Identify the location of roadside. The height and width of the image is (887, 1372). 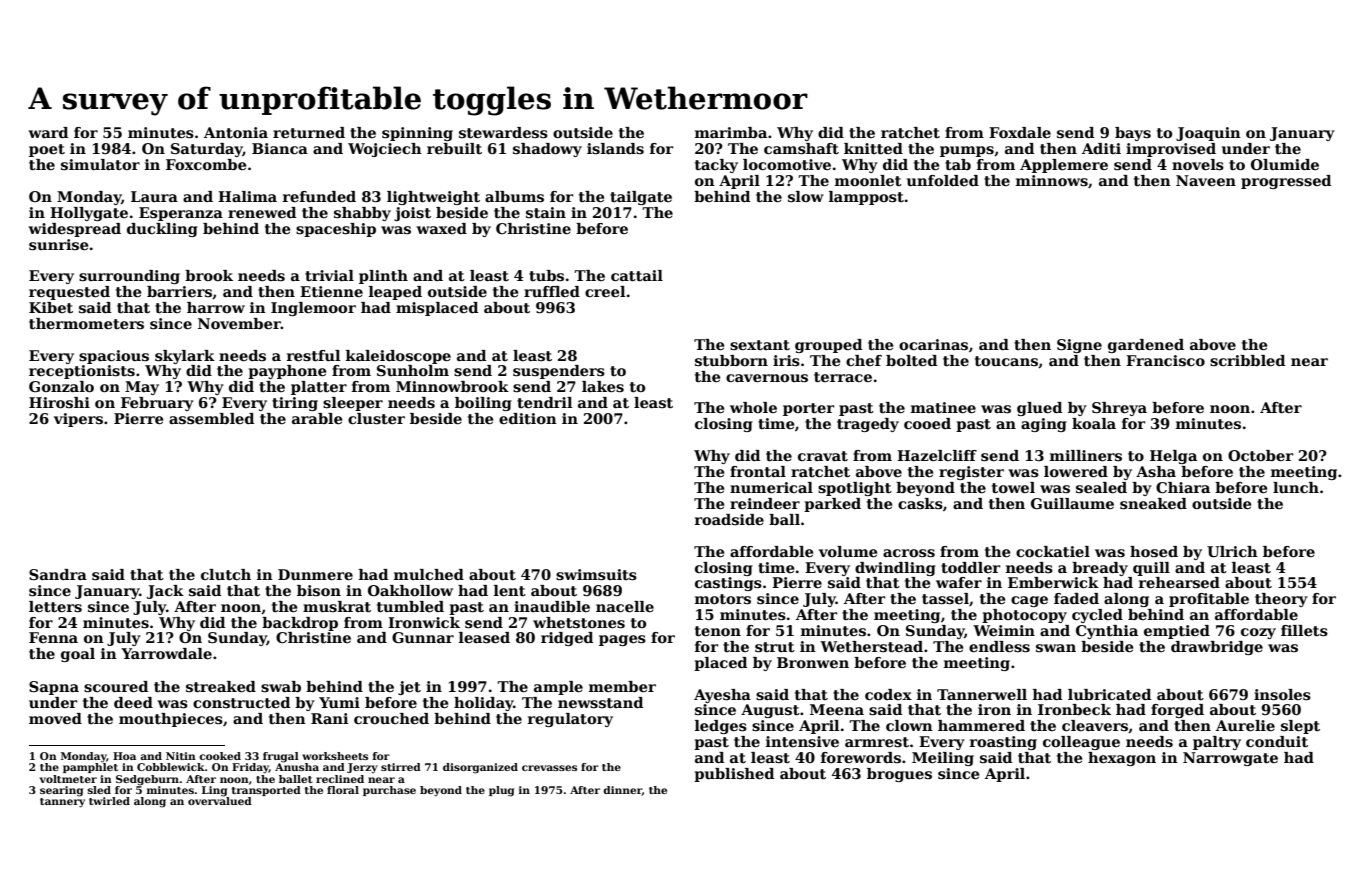
(729, 519).
